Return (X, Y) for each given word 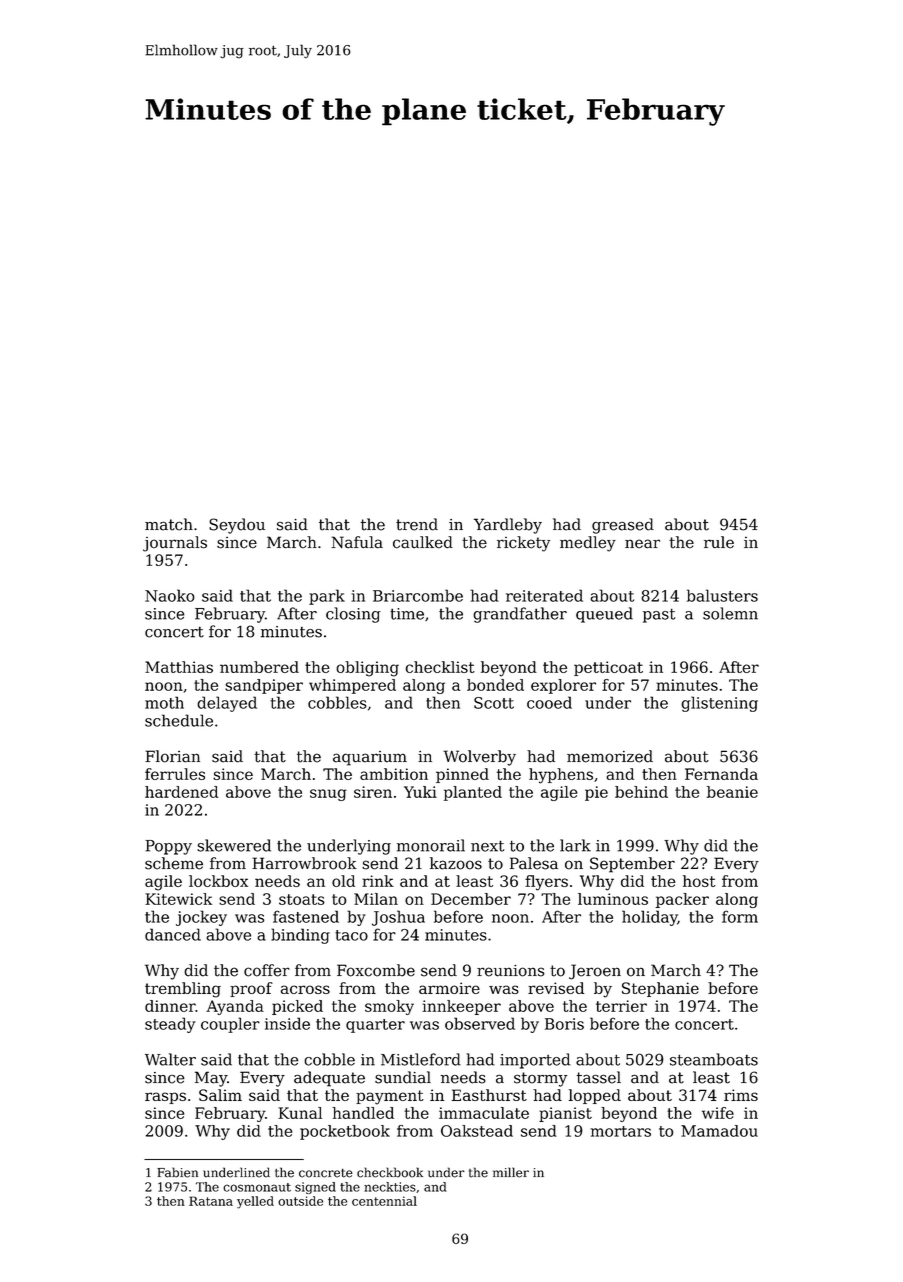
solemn (730, 613)
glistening (719, 704)
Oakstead (477, 1131)
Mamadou (719, 1131)
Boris (564, 1024)
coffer (267, 970)
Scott (494, 703)
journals (175, 544)
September (632, 865)
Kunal (300, 1113)
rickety (523, 544)
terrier (621, 1006)
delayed (227, 704)
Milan (376, 899)
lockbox (218, 881)
